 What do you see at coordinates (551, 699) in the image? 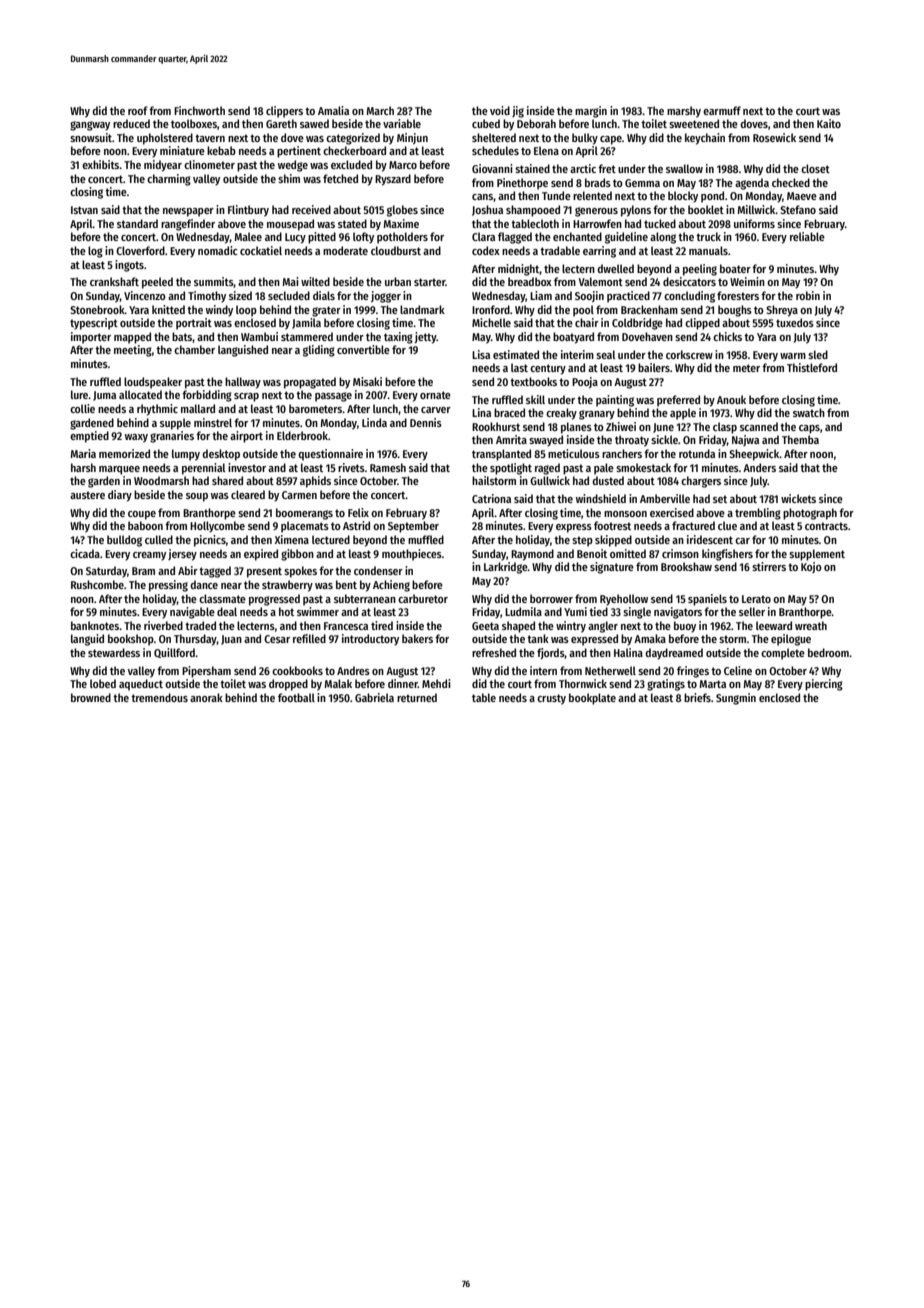
I see `crusty` at bounding box center [551, 699].
